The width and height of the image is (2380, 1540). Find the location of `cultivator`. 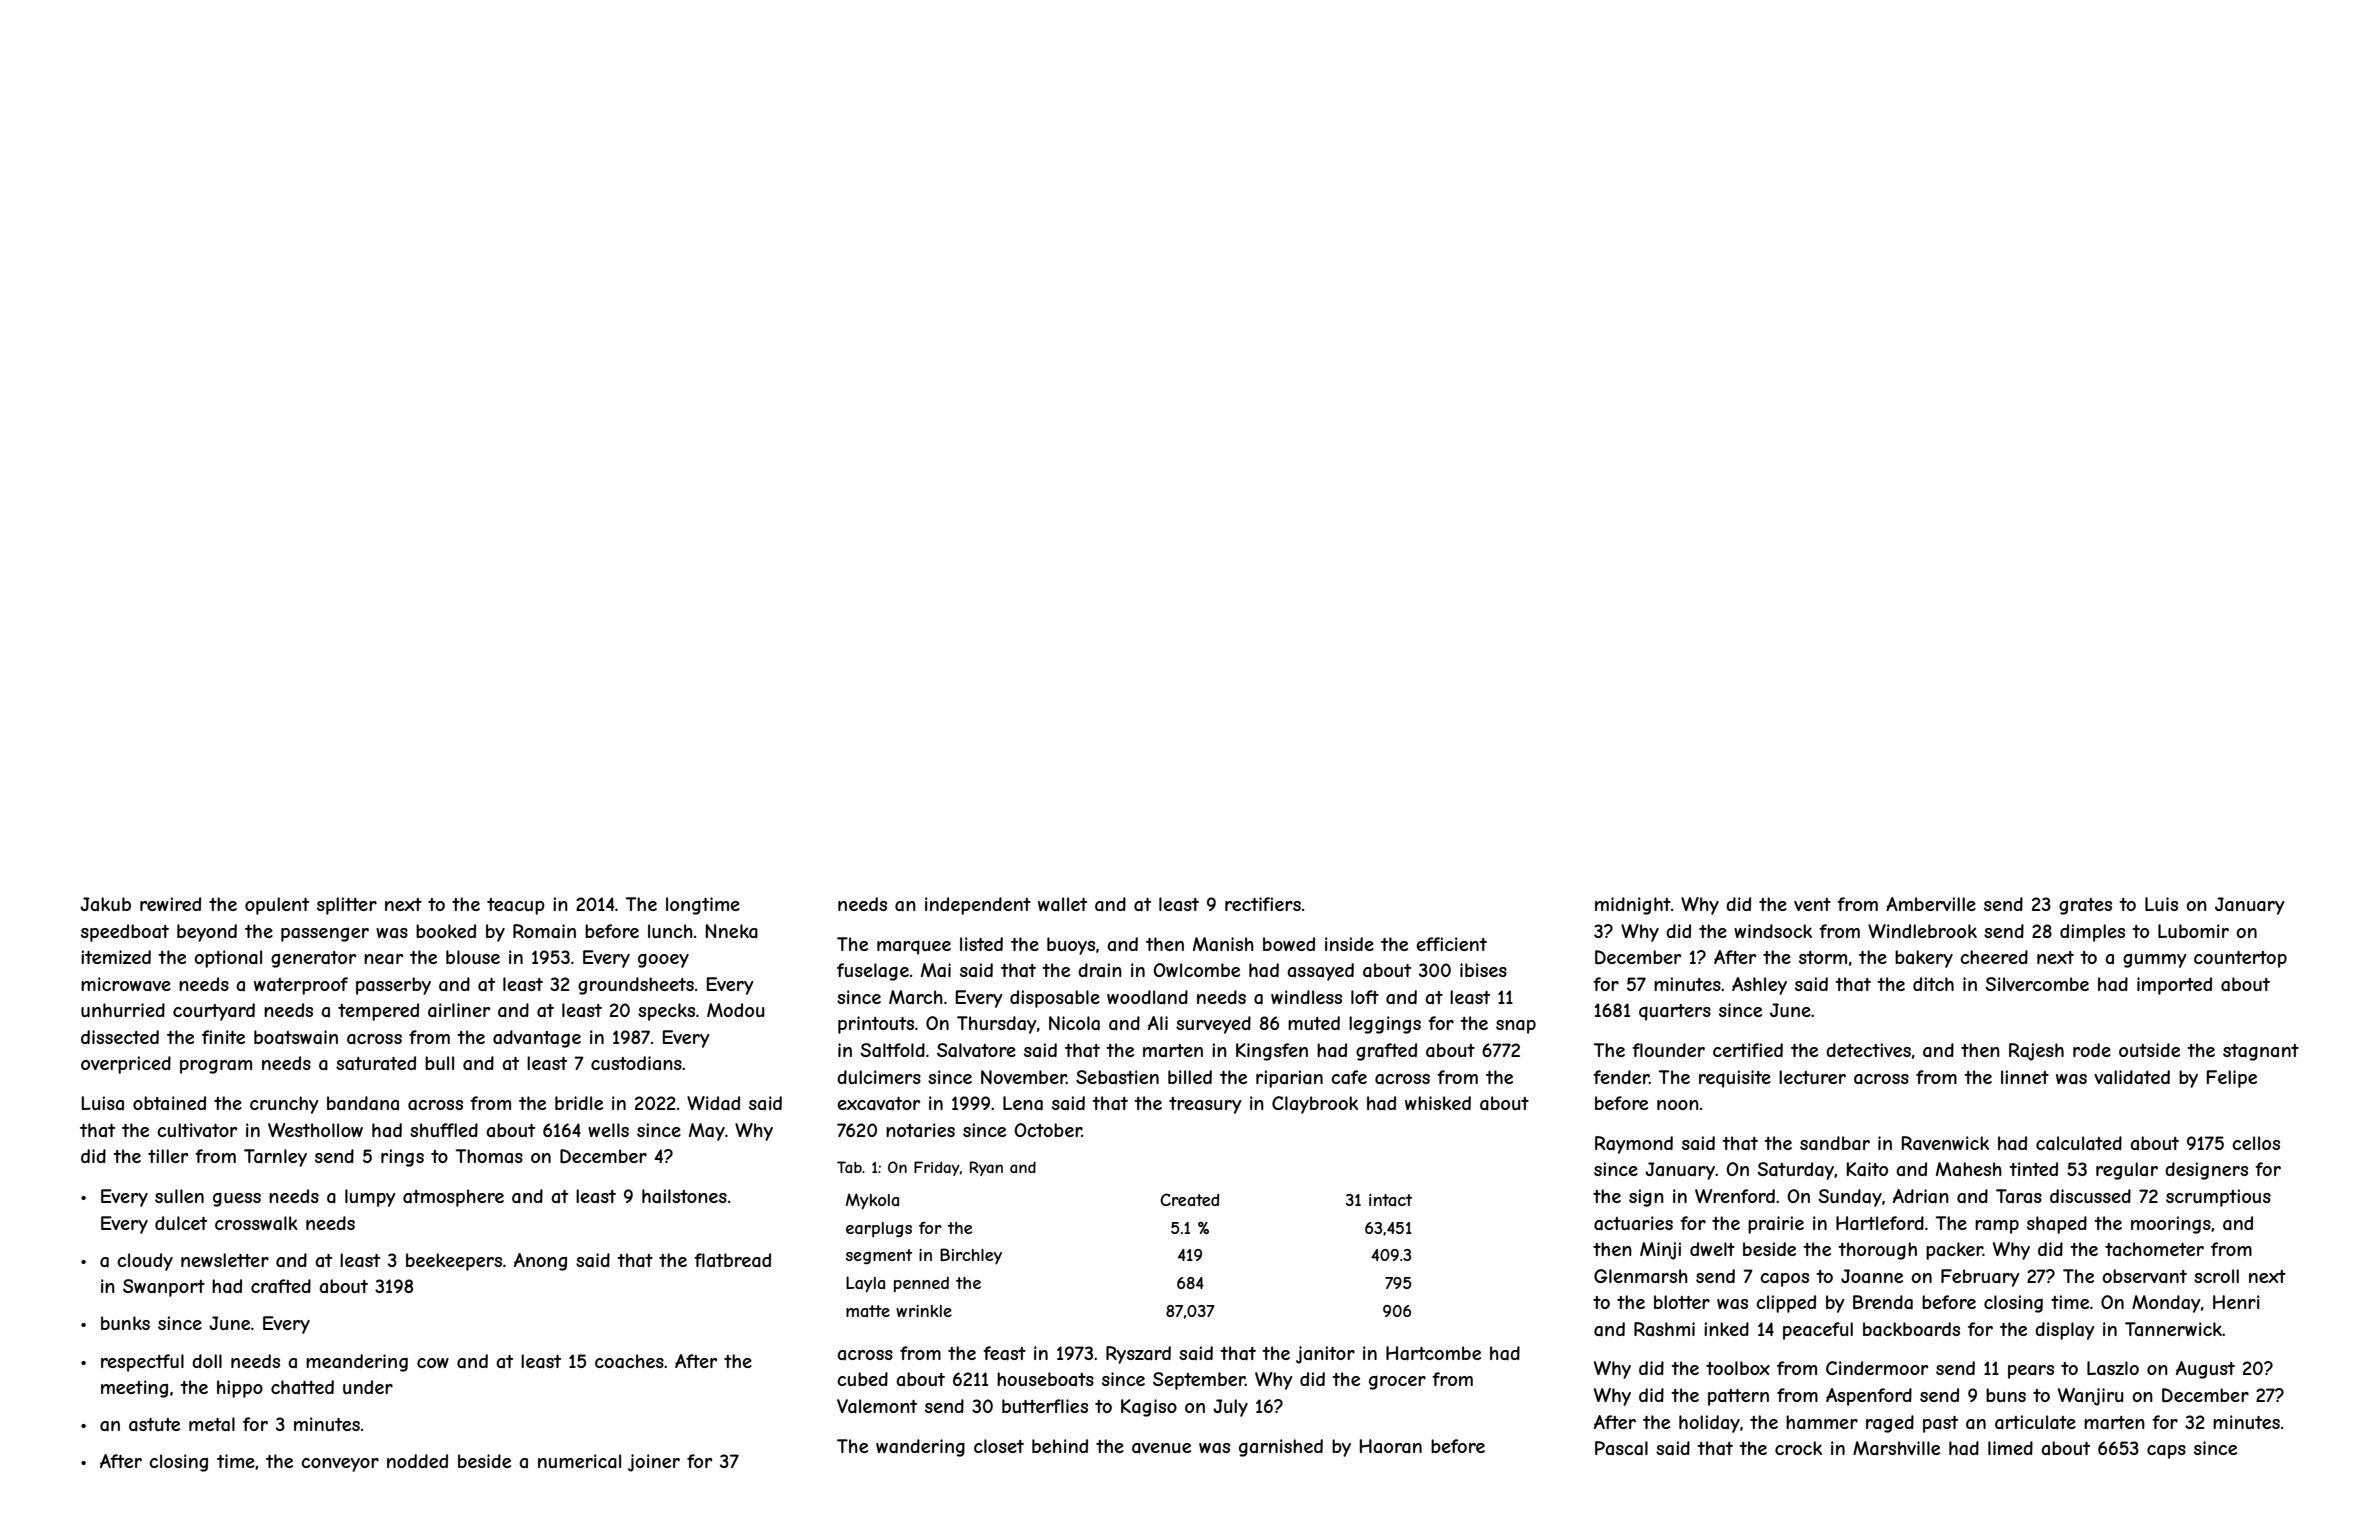

cultivator is located at coordinates (197, 1130).
